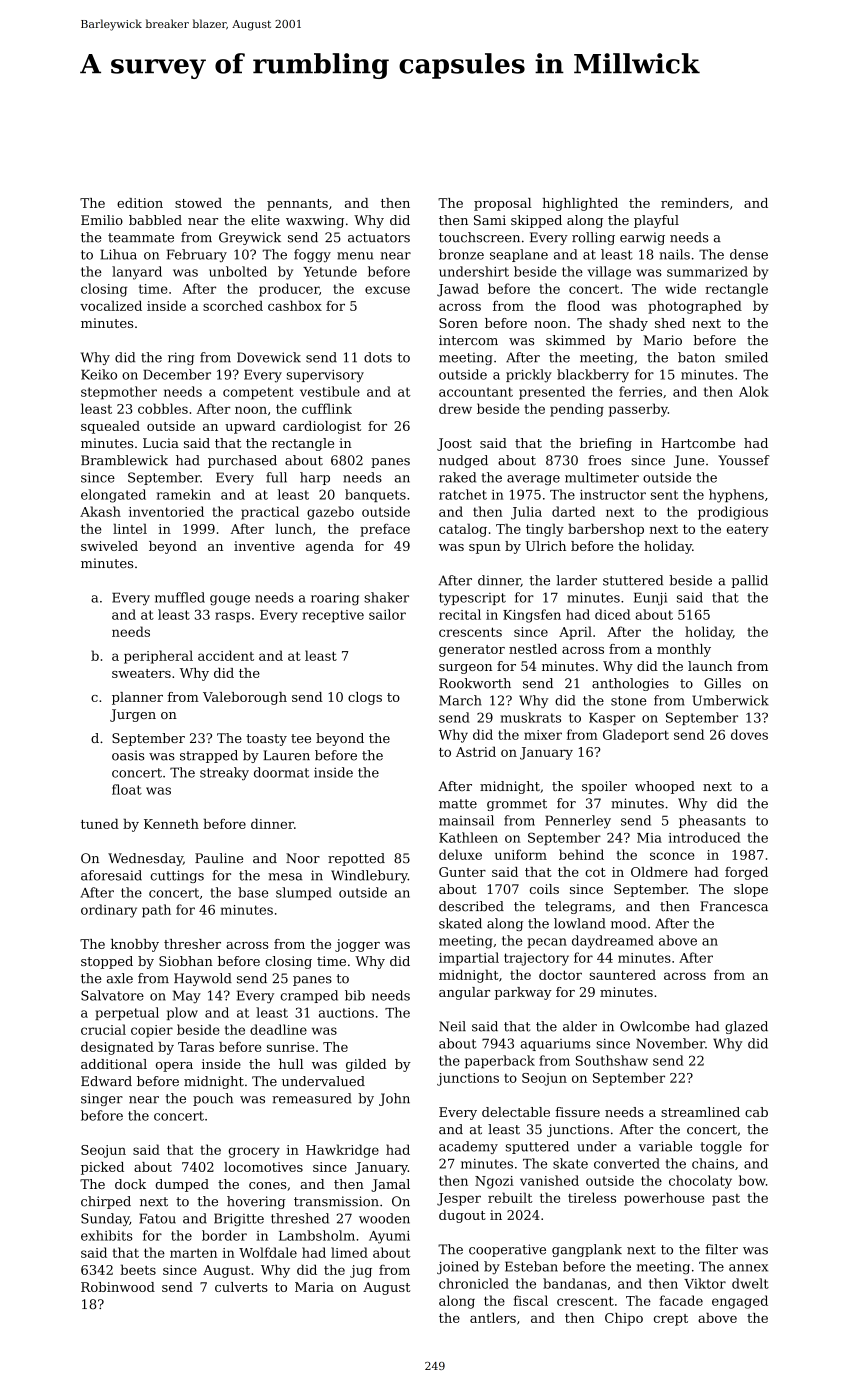 This page has height=1400, width=849. I want to click on playful, so click(656, 221).
